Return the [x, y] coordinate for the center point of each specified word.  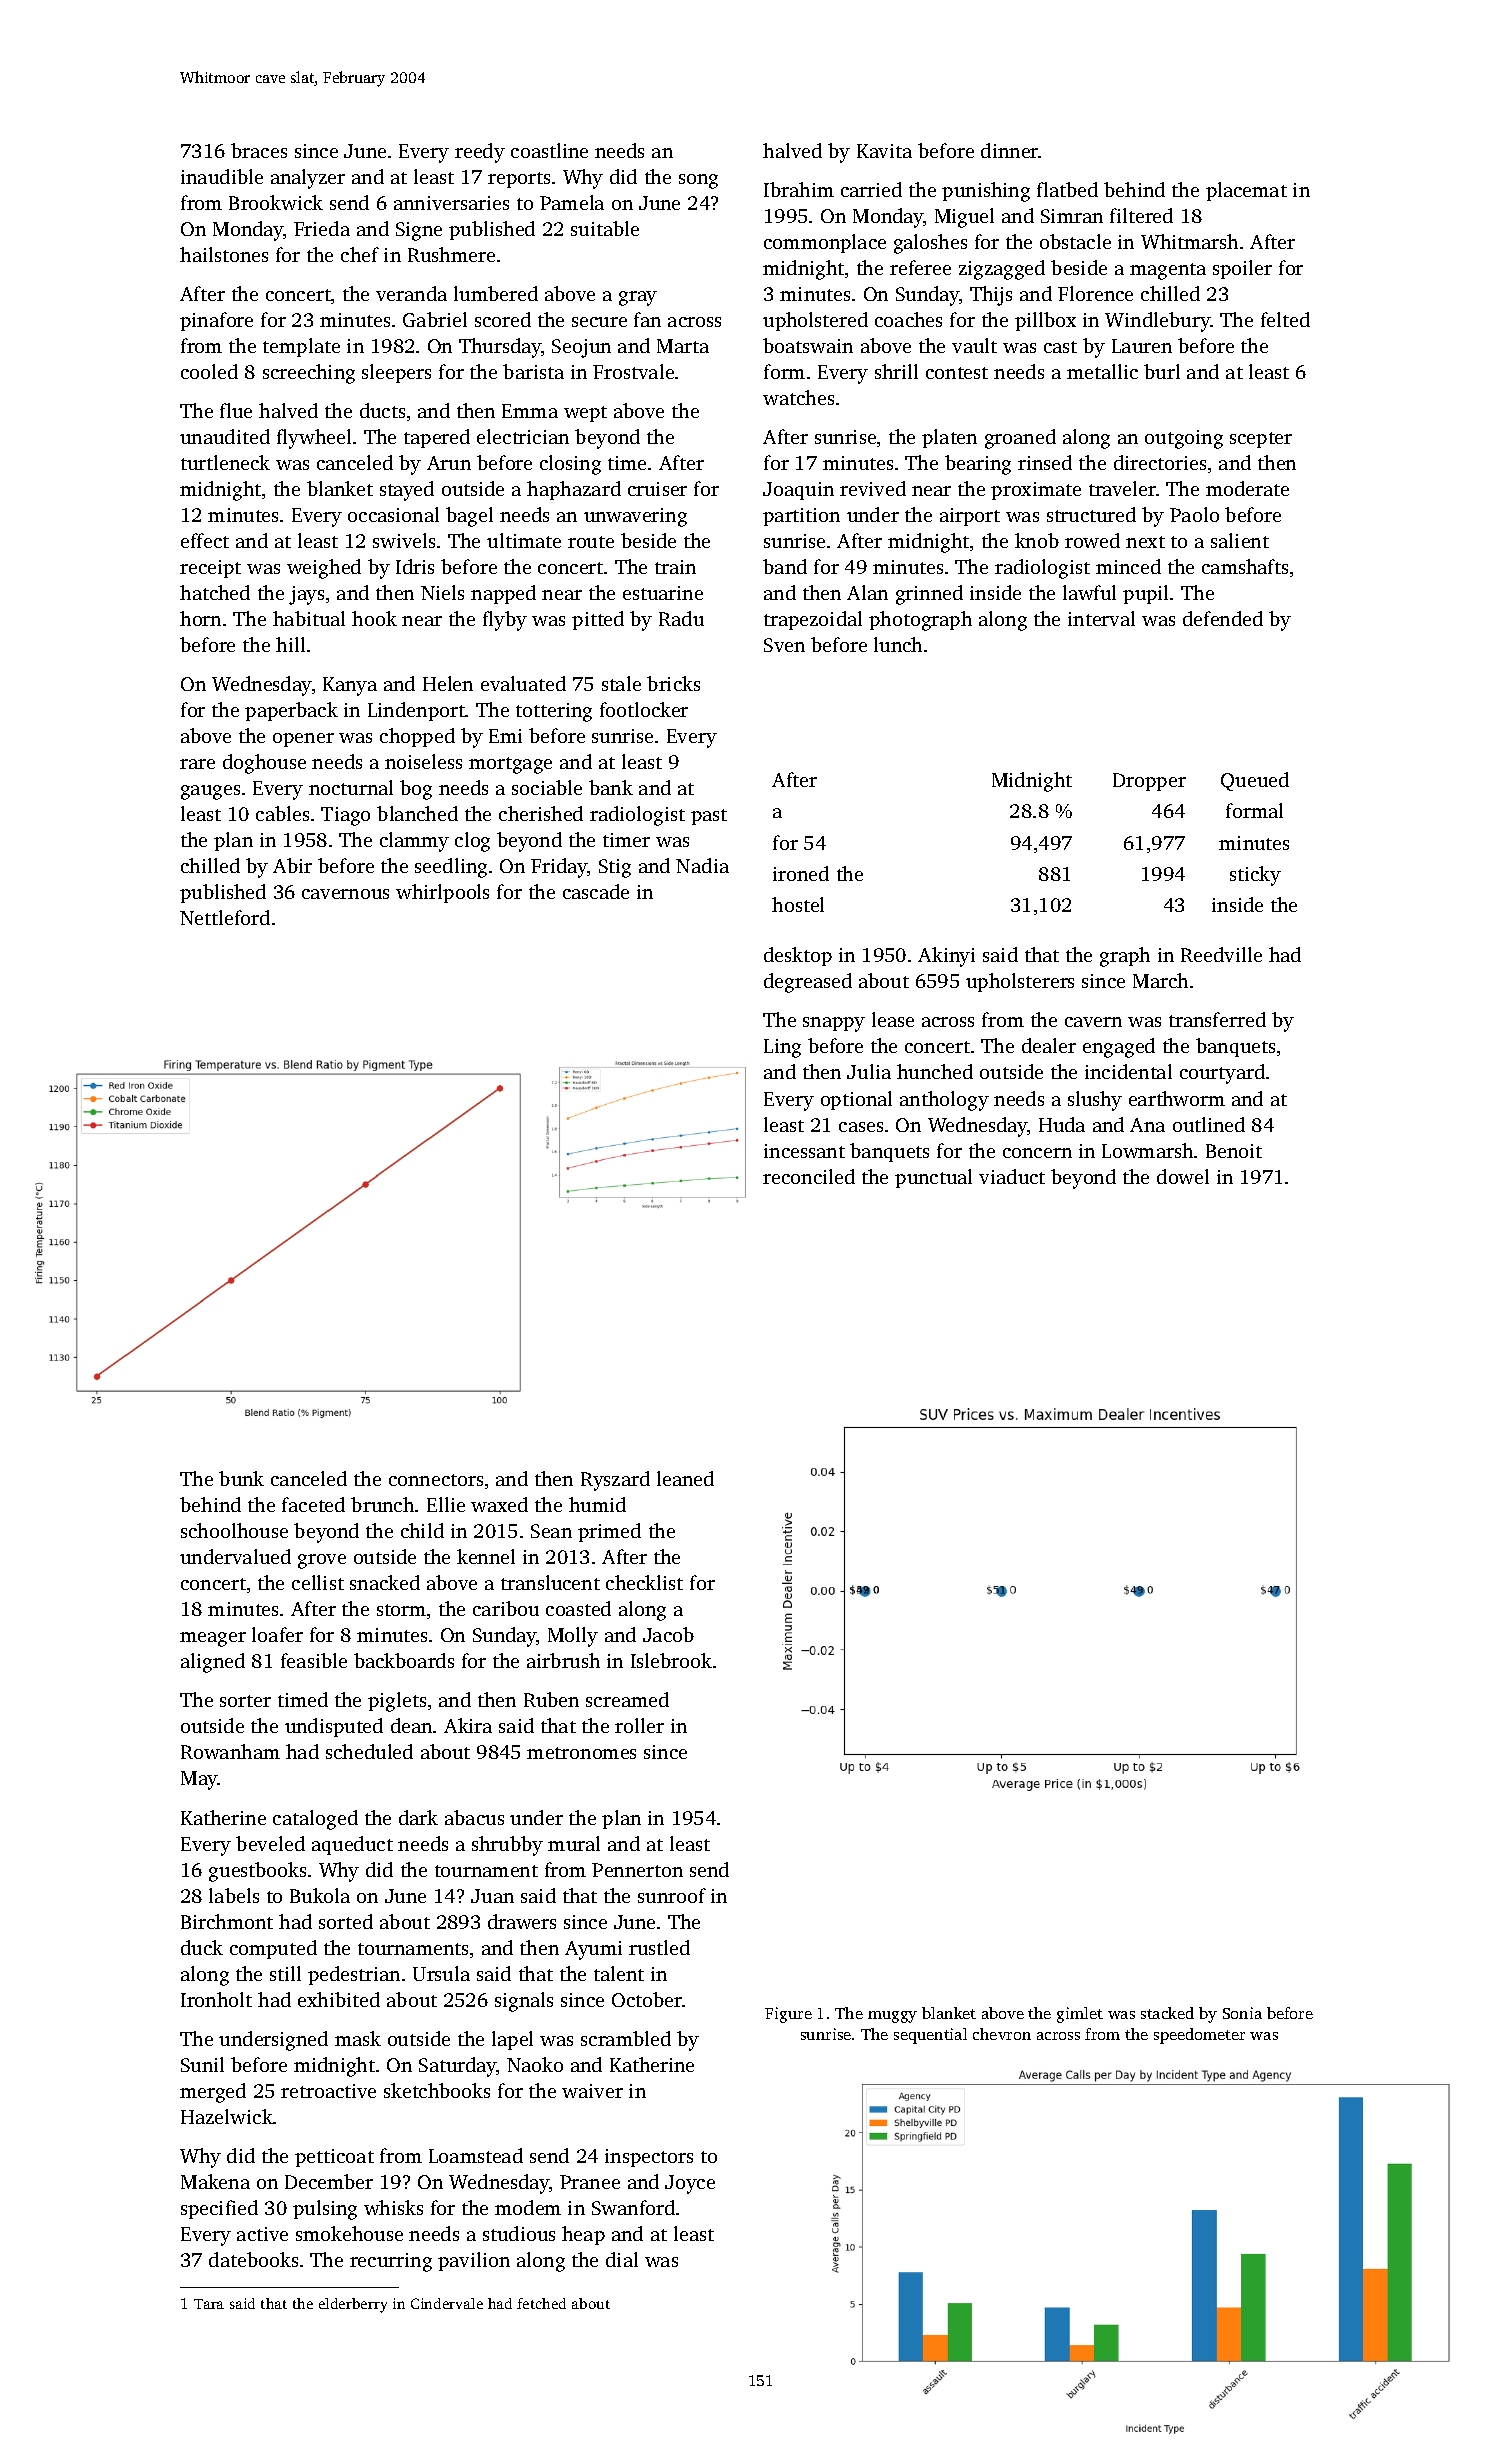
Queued [1255, 781]
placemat [1246, 191]
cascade [596, 891]
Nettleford [225, 917]
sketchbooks [437, 2090]
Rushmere [451, 254]
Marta [683, 346]
